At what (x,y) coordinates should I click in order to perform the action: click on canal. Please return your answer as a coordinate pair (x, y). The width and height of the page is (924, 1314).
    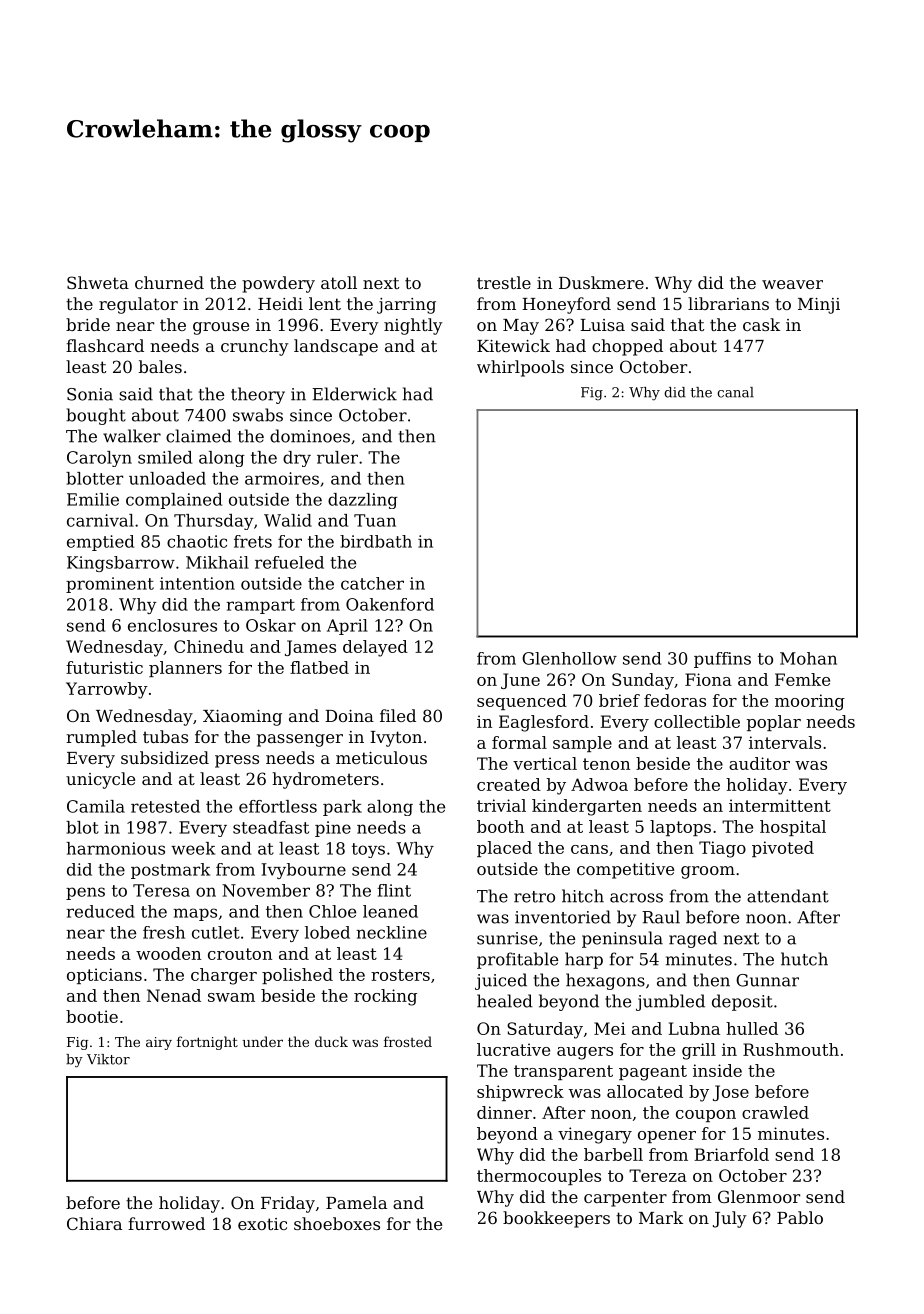
    Looking at the image, I should click on (735, 392).
